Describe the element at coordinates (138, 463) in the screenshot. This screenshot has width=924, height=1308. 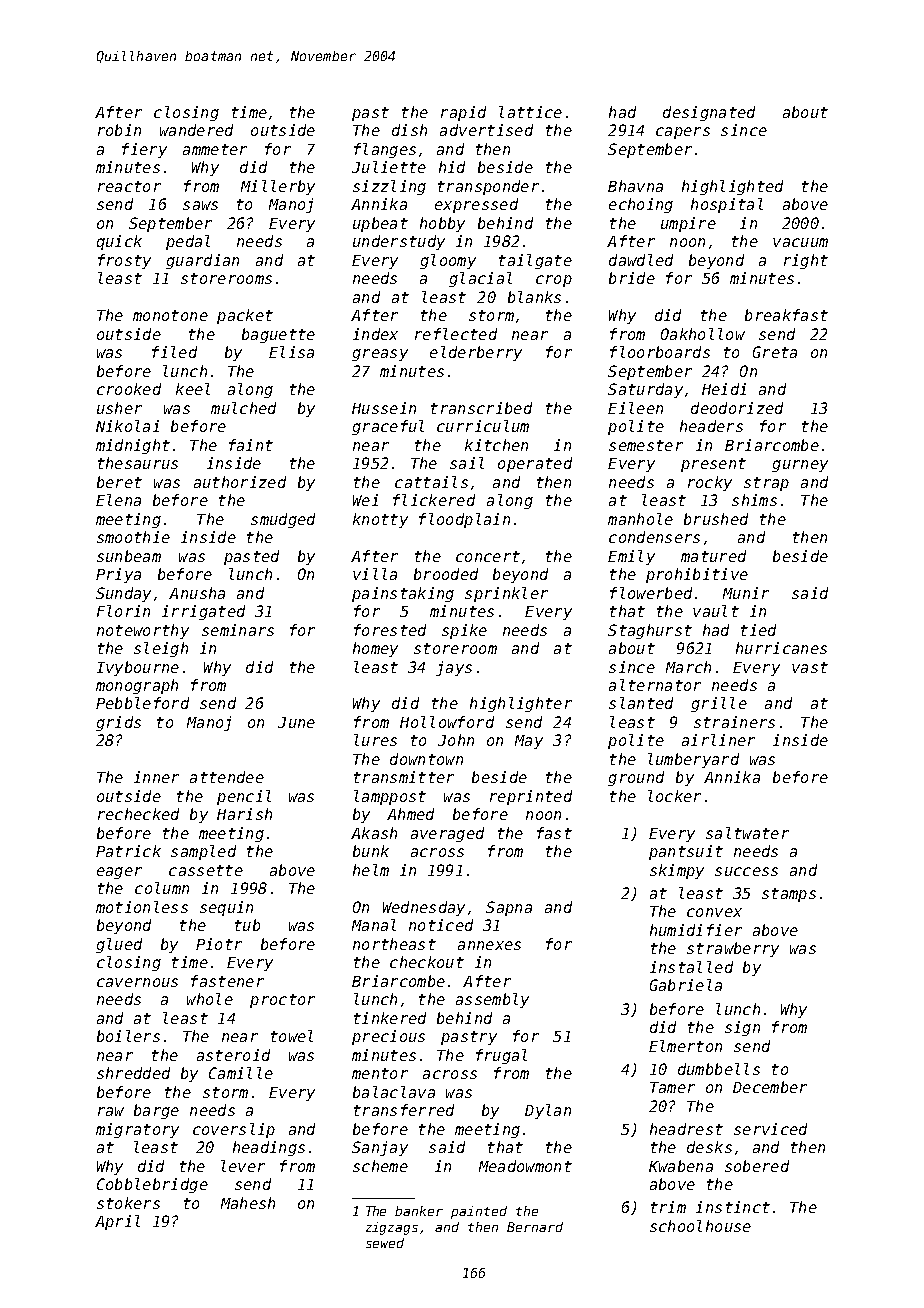
I see `thesaurus` at that location.
